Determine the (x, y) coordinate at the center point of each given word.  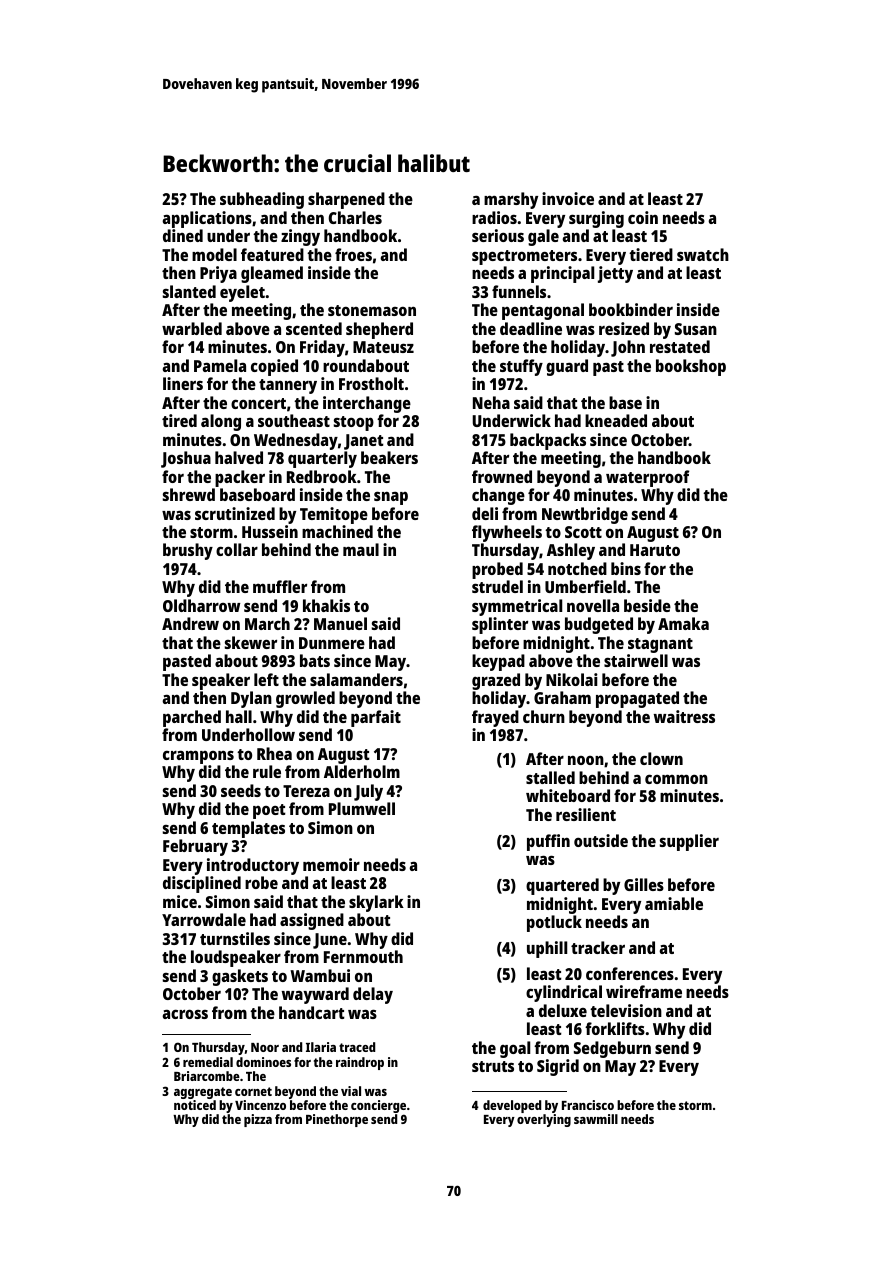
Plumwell (362, 808)
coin (643, 217)
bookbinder (631, 309)
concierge (378, 1106)
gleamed (272, 274)
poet (269, 811)
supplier (689, 842)
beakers (389, 457)
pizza (258, 1120)
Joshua (186, 459)
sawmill (596, 1119)
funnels (519, 291)
